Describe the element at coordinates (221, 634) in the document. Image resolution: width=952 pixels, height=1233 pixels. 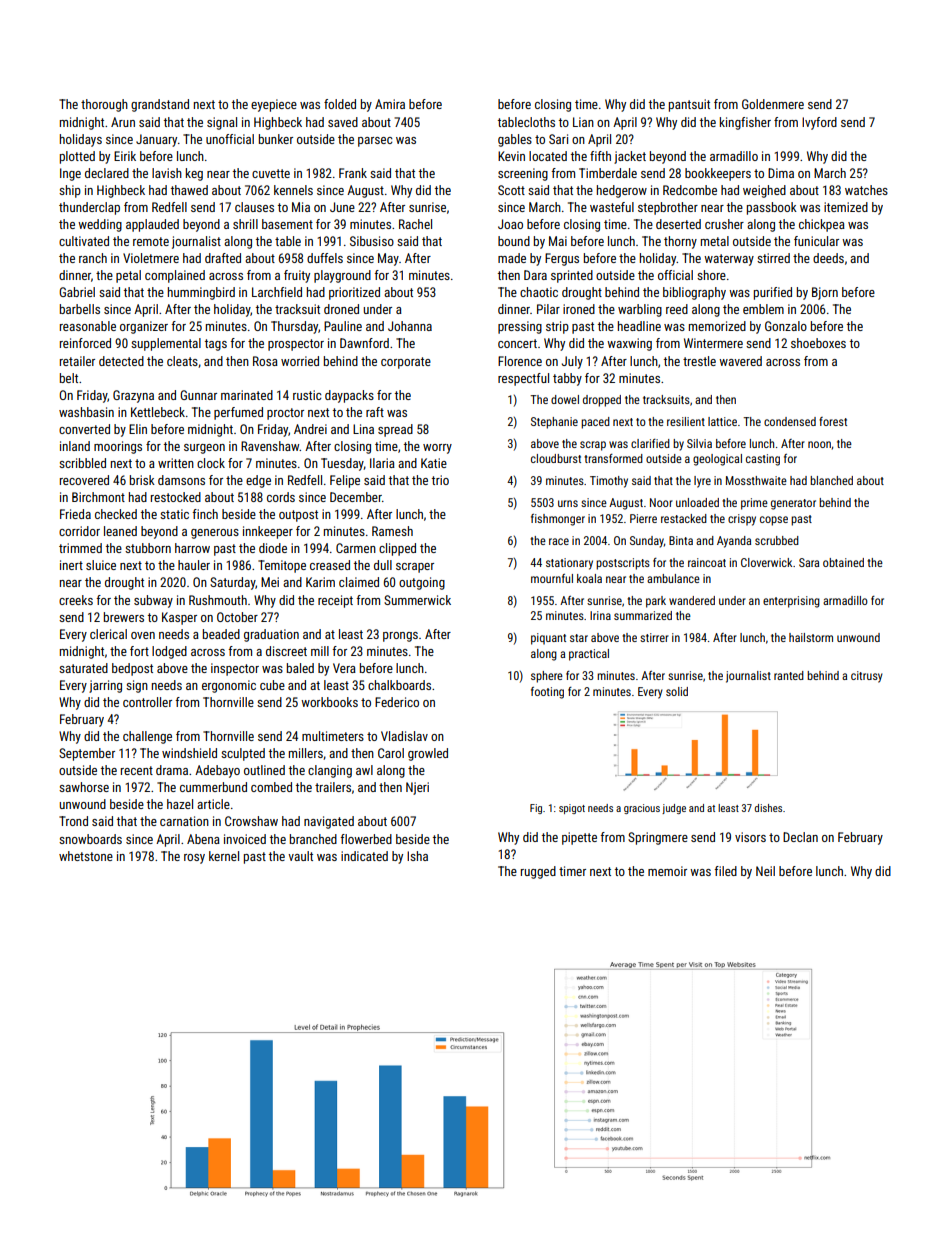
I see `beaded` at that location.
